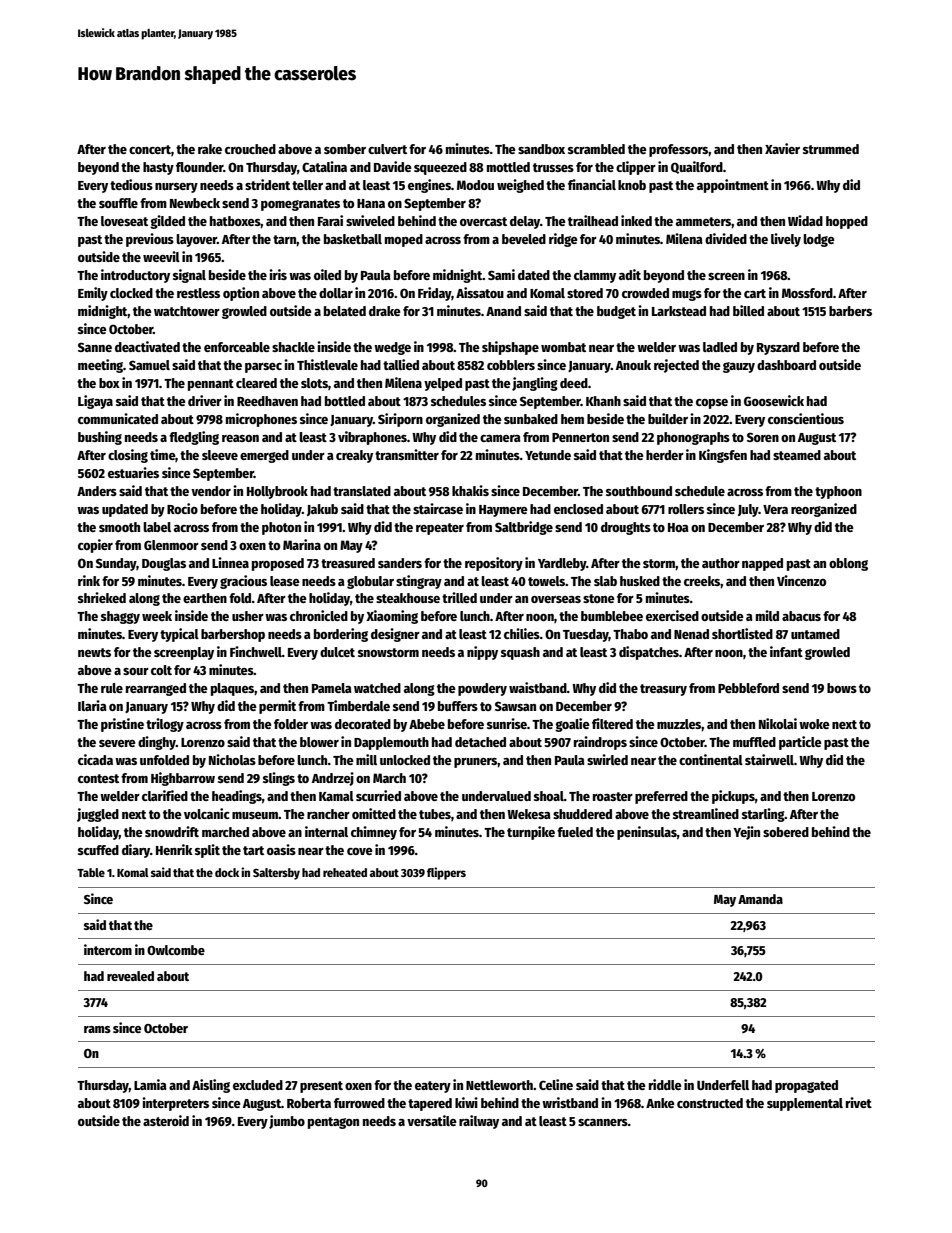 Image resolution: width=952 pixels, height=1233 pixels. What do you see at coordinates (135, 276) in the image?
I see `introductory` at bounding box center [135, 276].
